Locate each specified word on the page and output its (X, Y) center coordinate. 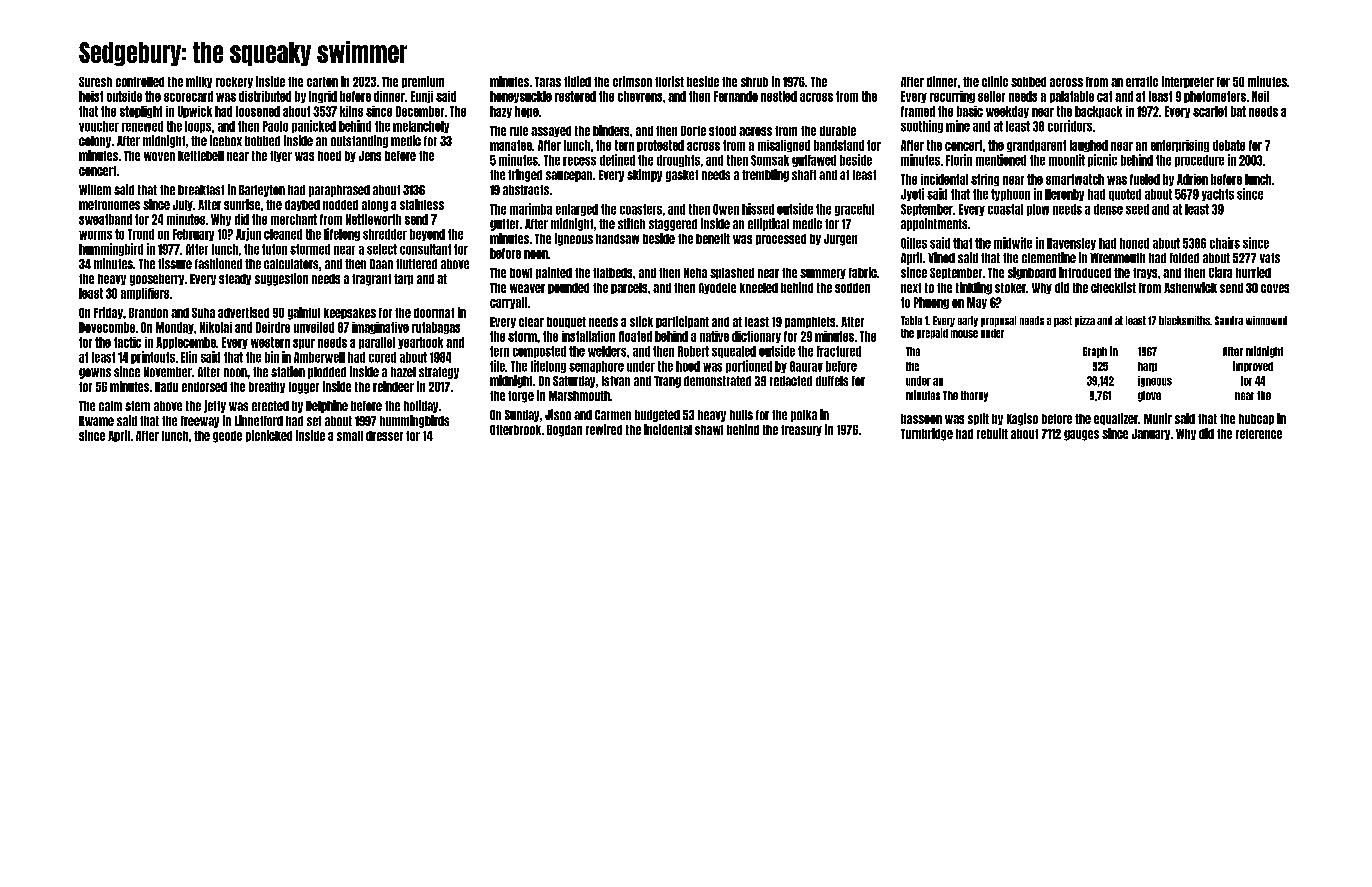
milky (199, 82)
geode (227, 437)
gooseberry (157, 280)
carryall (508, 303)
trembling (765, 175)
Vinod (941, 257)
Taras (548, 82)
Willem (95, 189)
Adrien (1192, 179)
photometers (1215, 97)
